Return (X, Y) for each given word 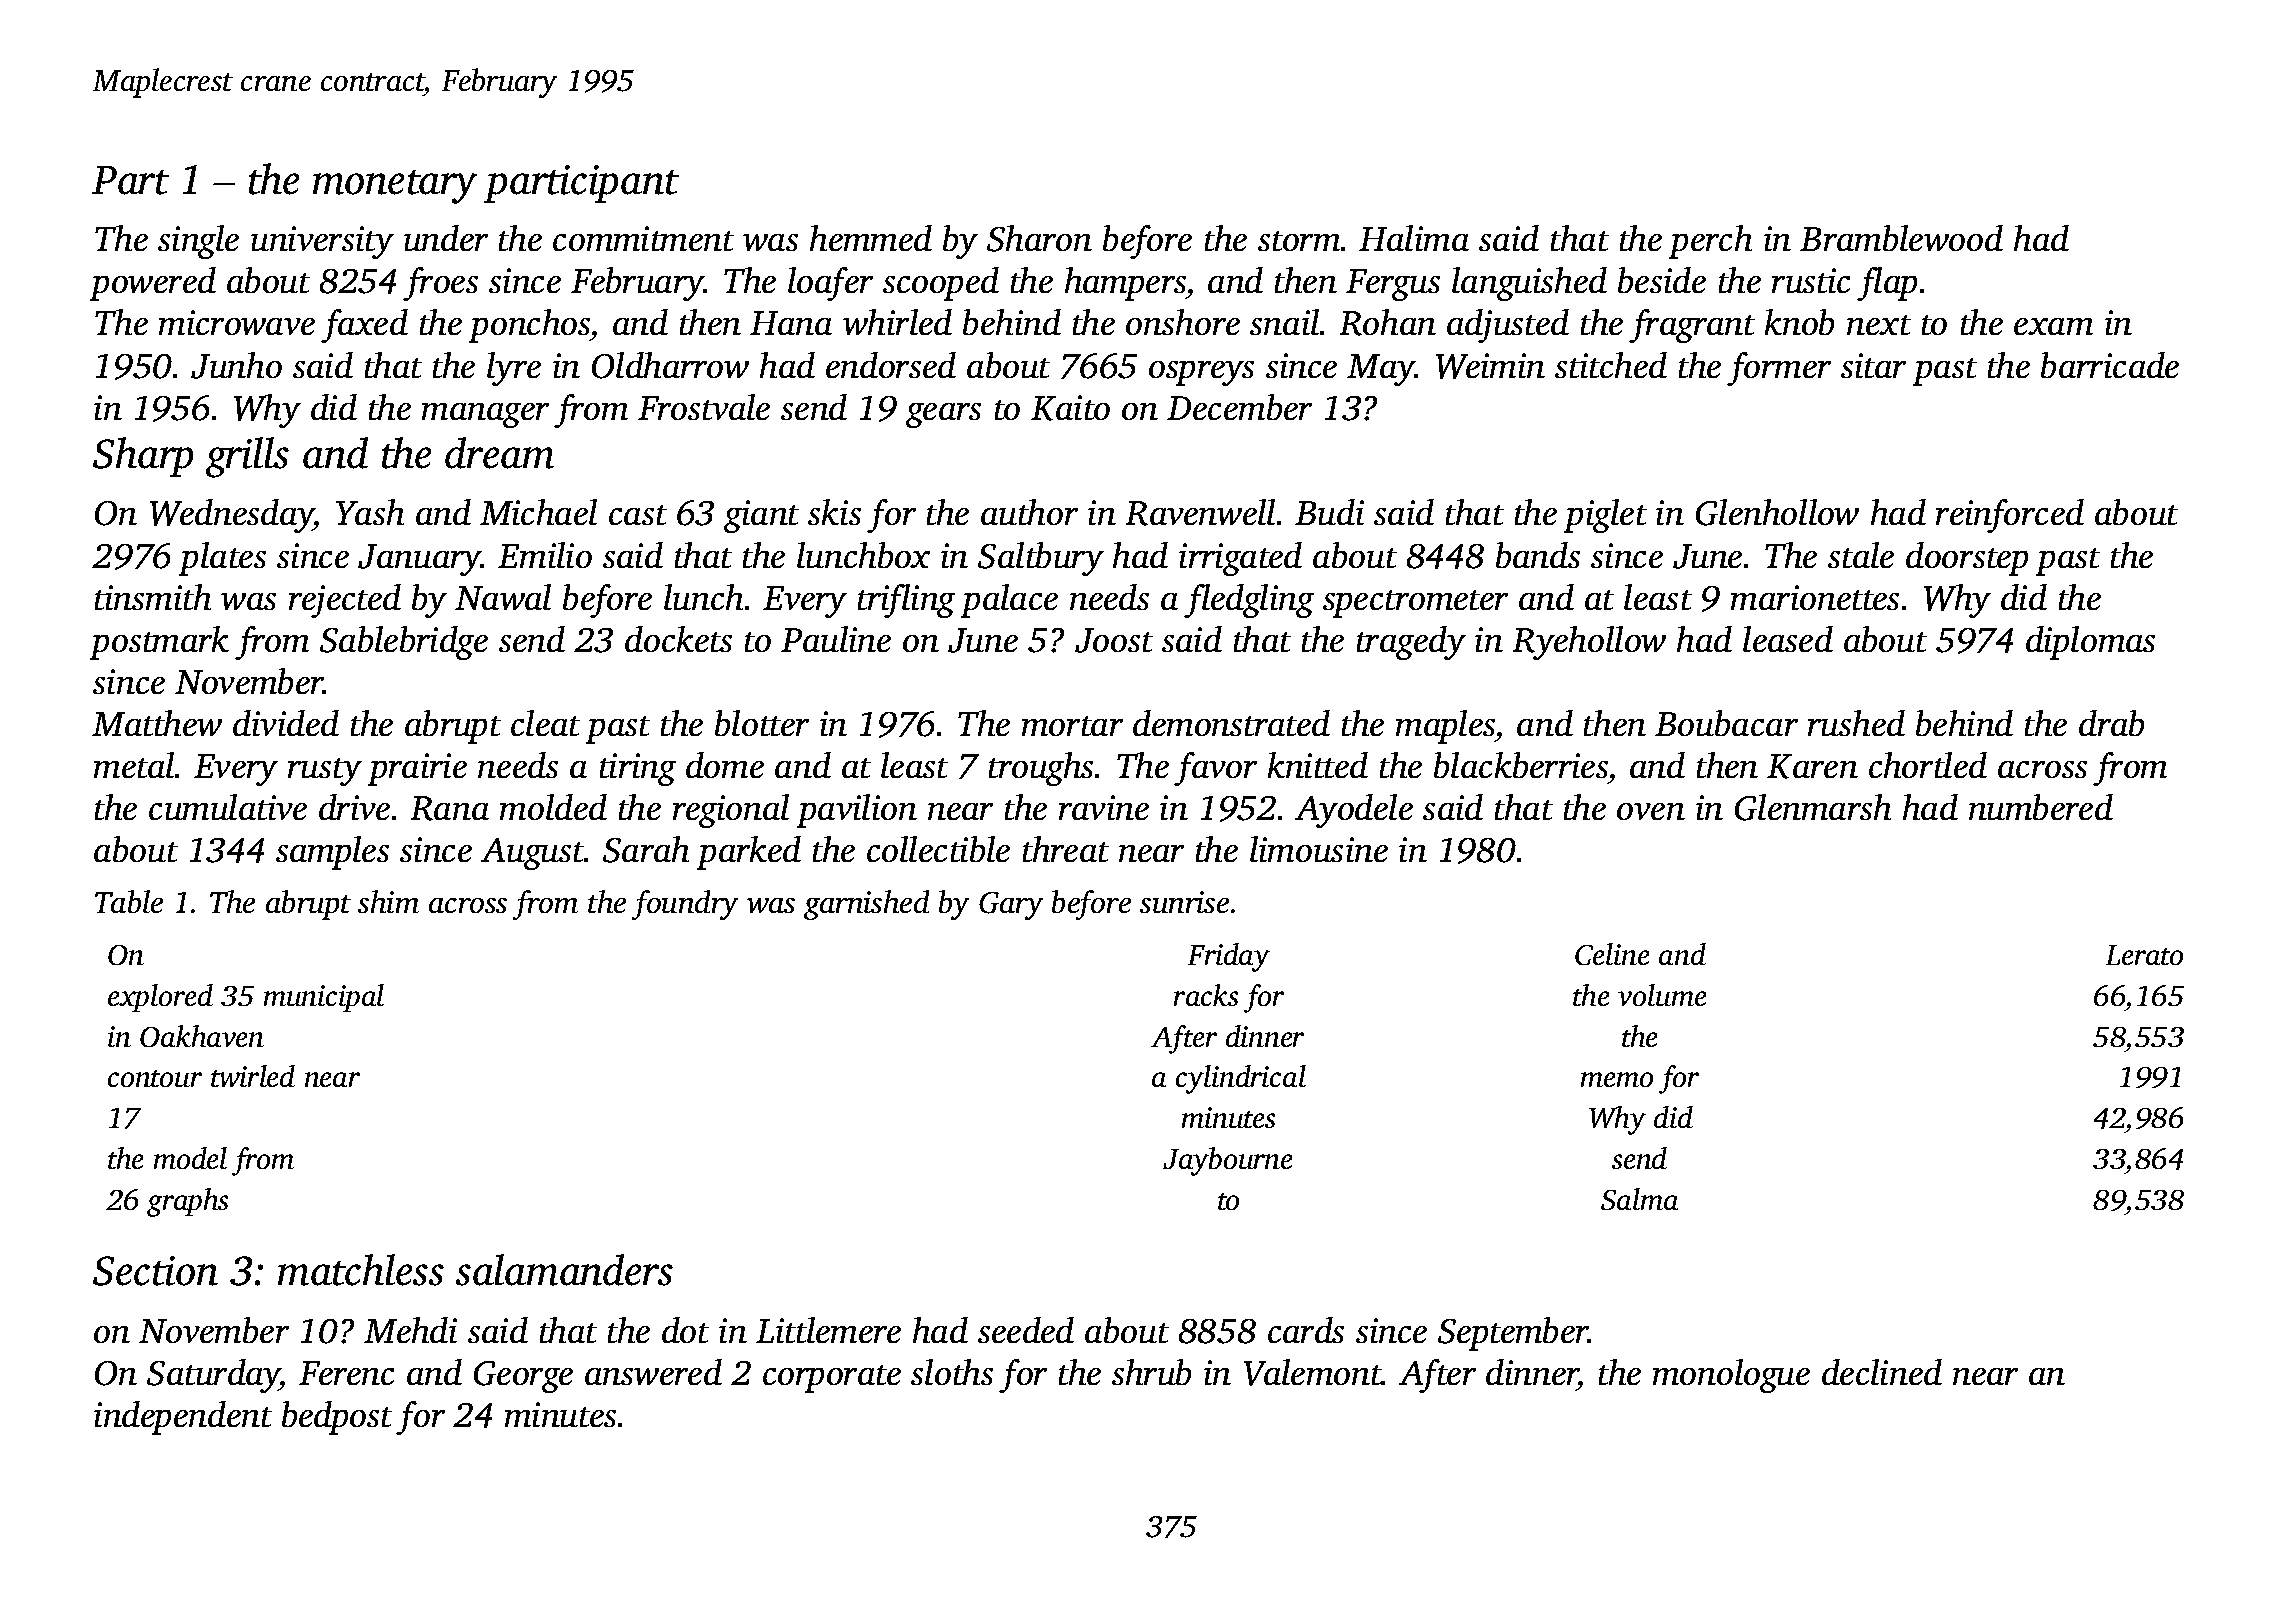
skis (834, 512)
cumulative (228, 807)
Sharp (143, 457)
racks (1206, 995)
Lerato (2144, 955)
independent (183, 1418)
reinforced (2010, 516)
